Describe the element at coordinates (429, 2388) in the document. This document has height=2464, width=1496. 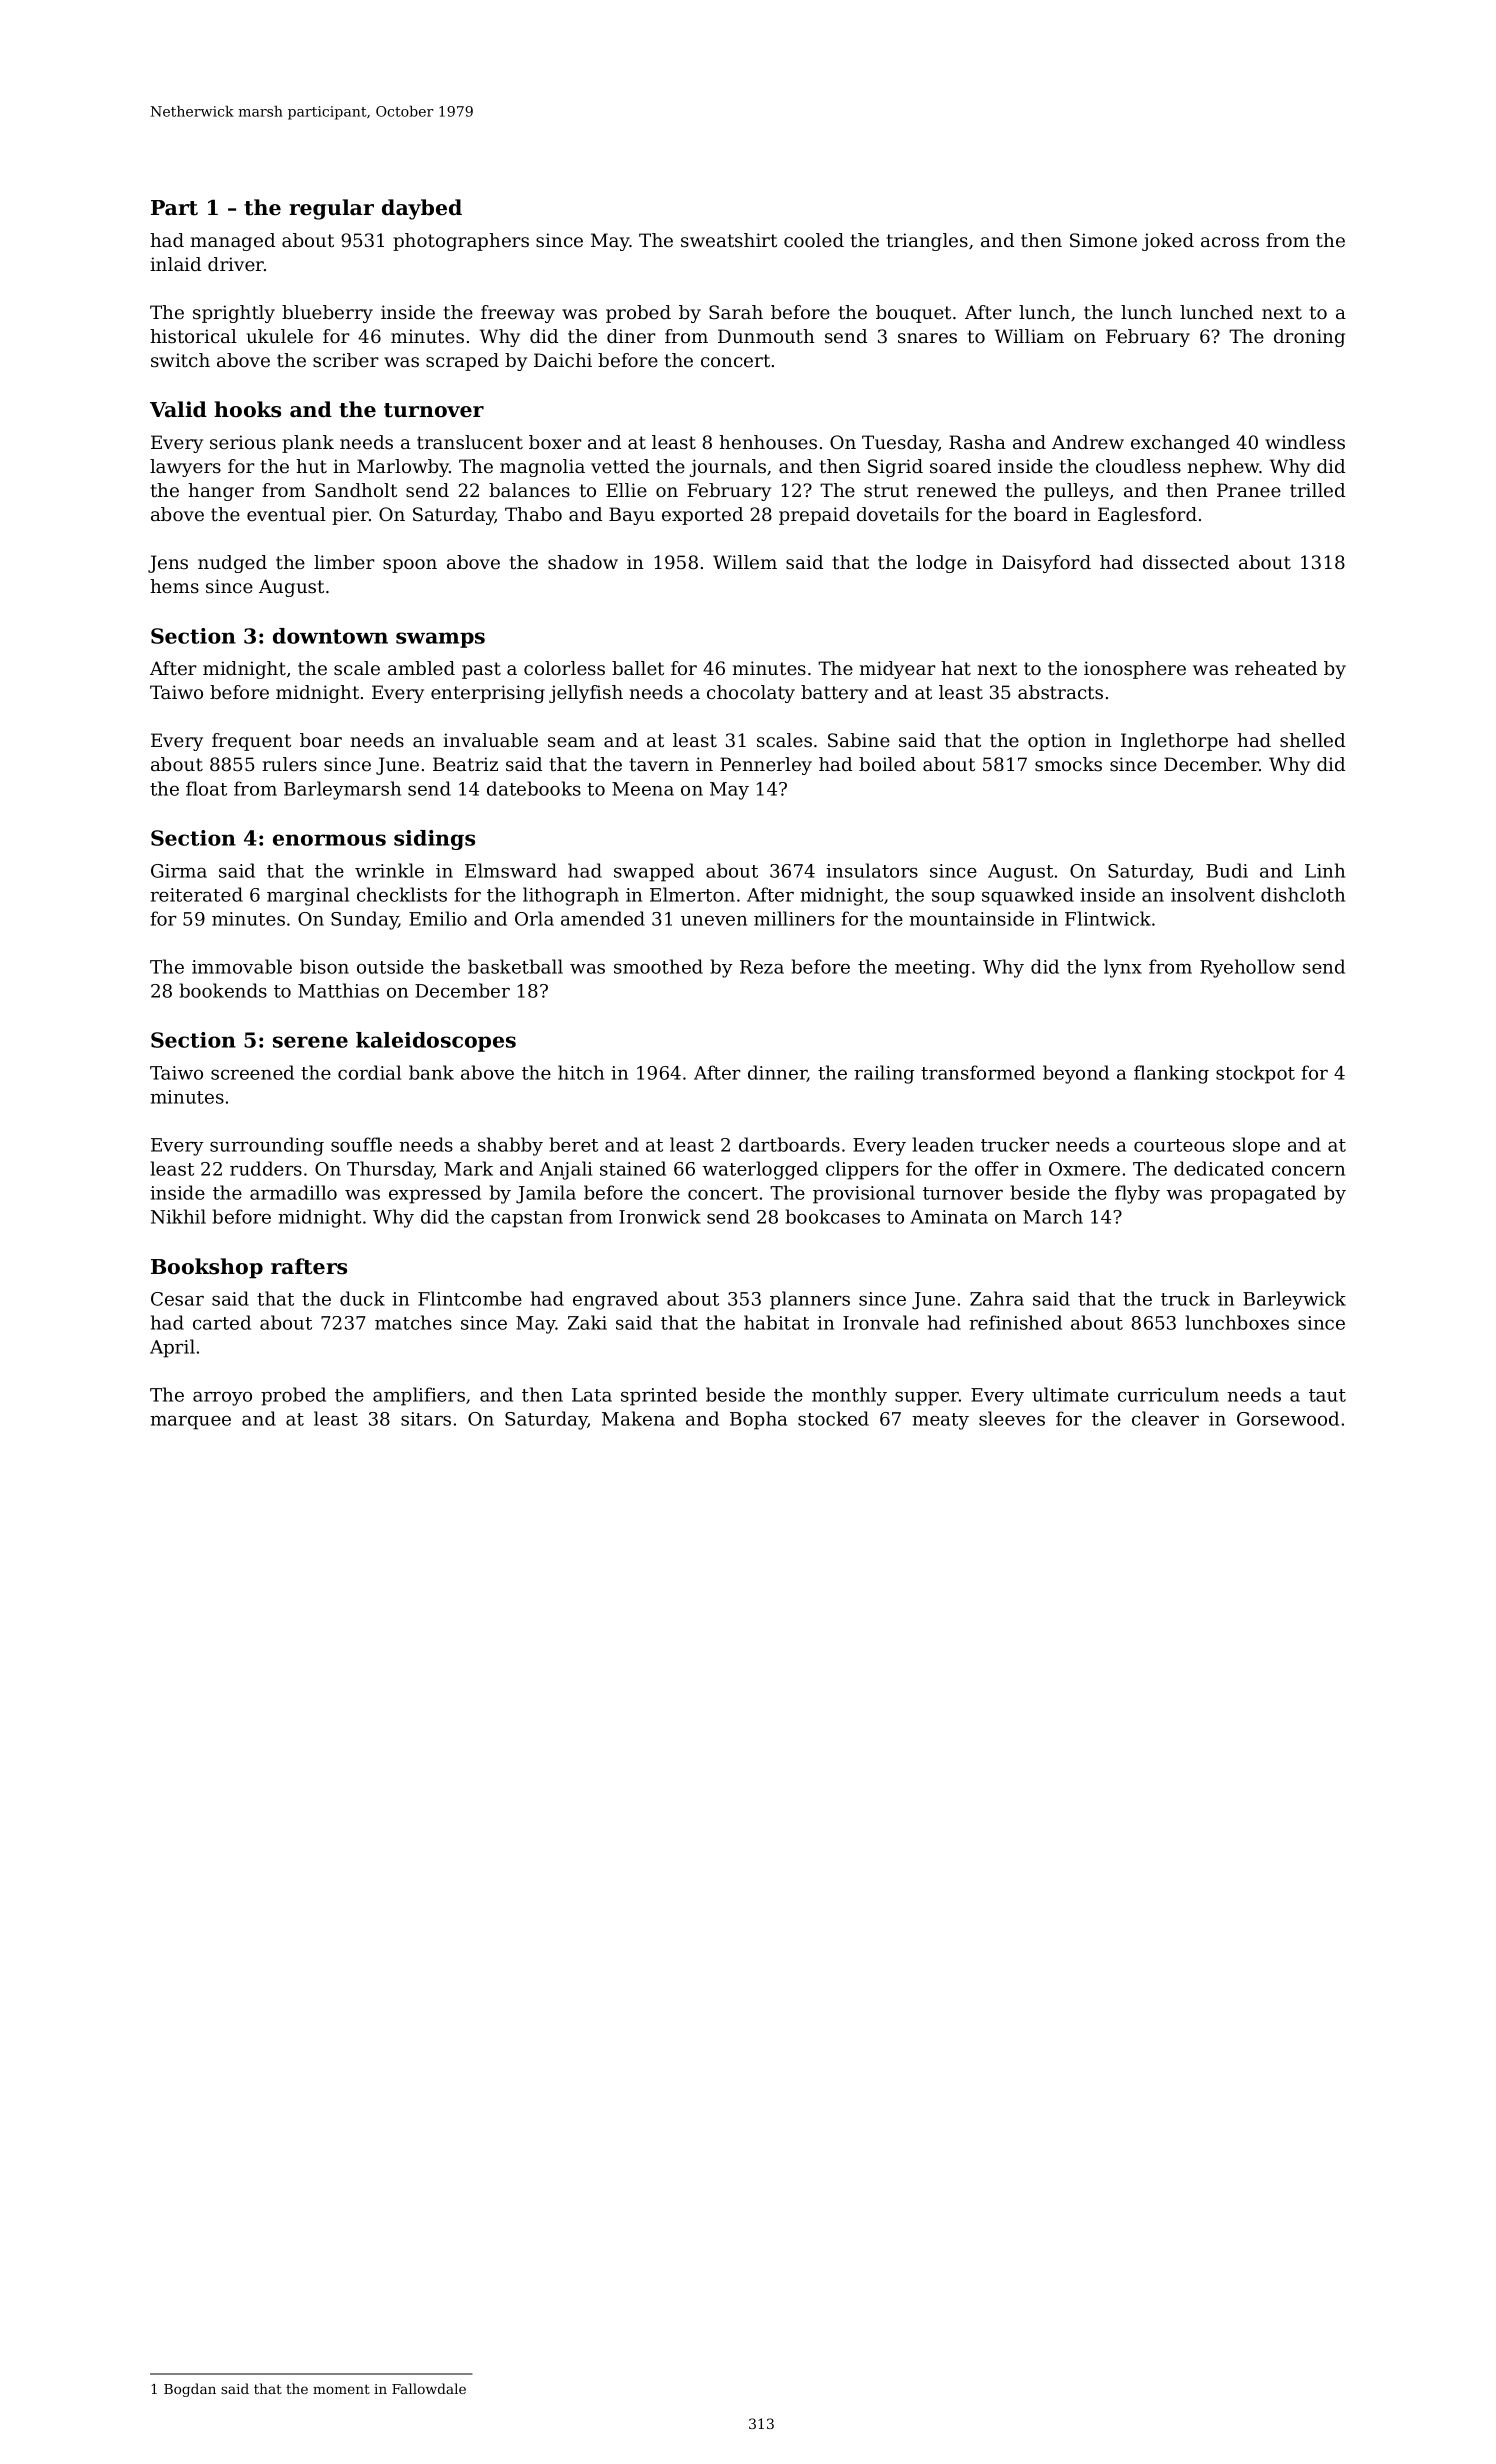
I see `Fallowdale` at that location.
